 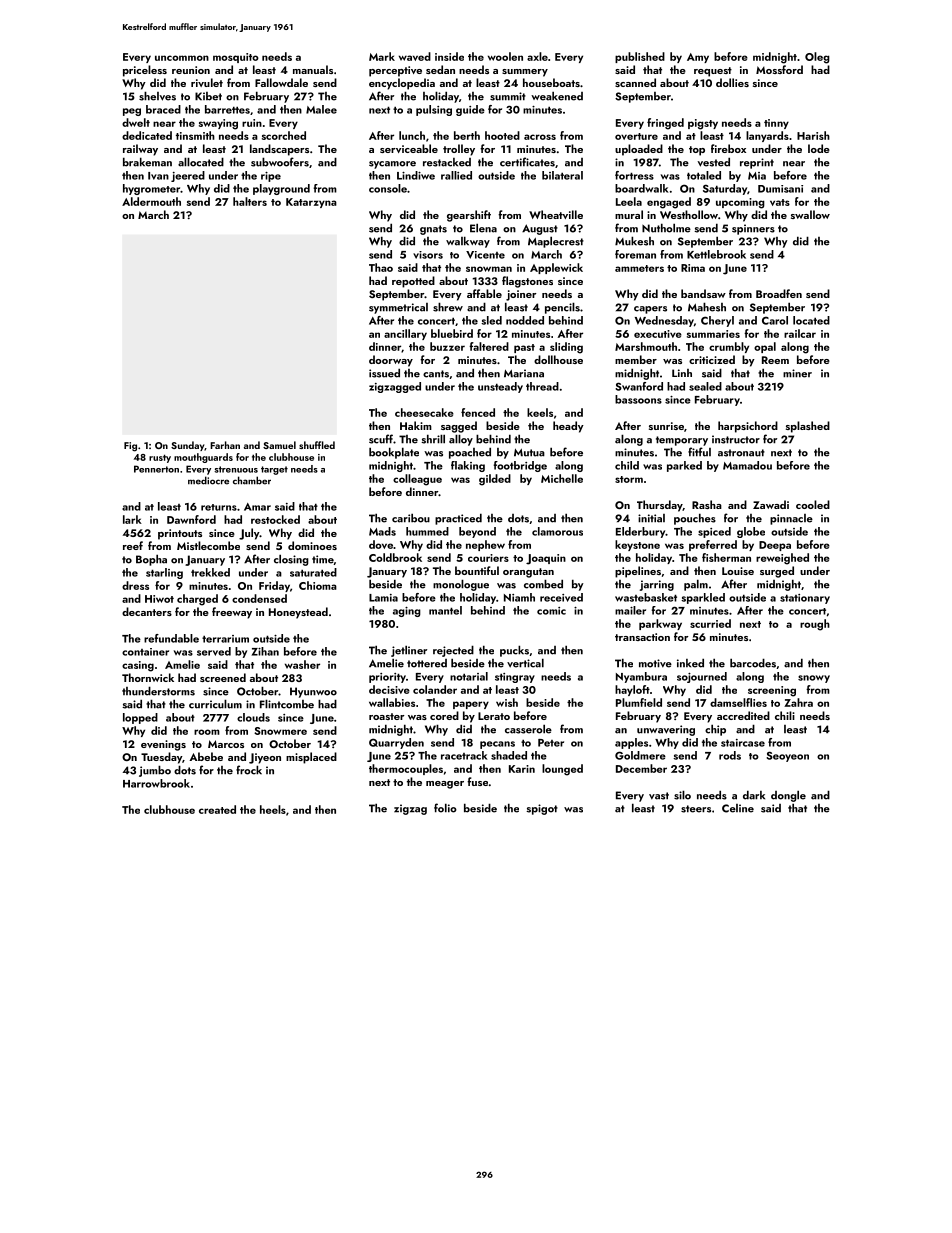 What do you see at coordinates (814, 679) in the screenshot?
I see `snowy` at bounding box center [814, 679].
